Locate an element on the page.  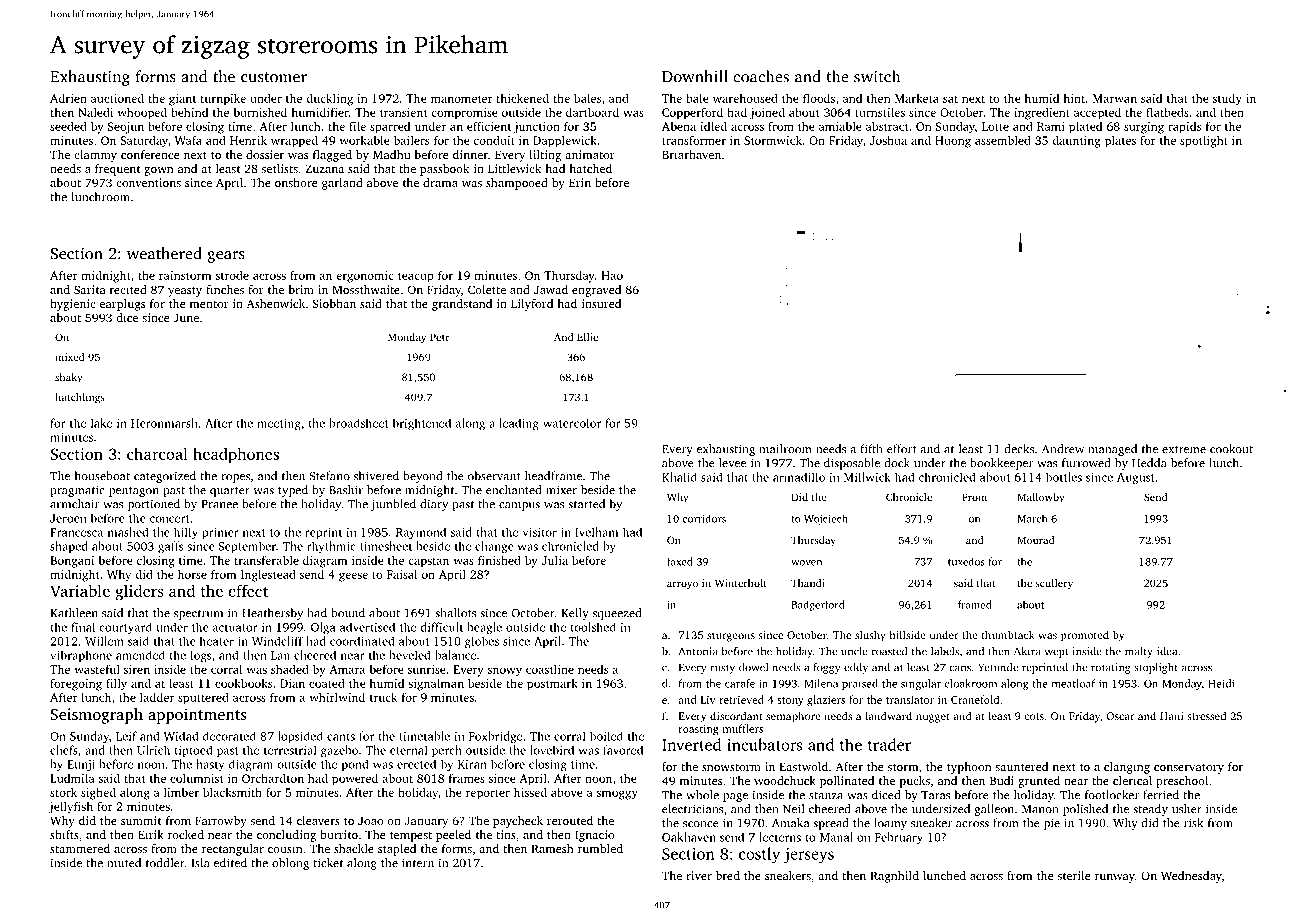
Henrik is located at coordinates (248, 140).
